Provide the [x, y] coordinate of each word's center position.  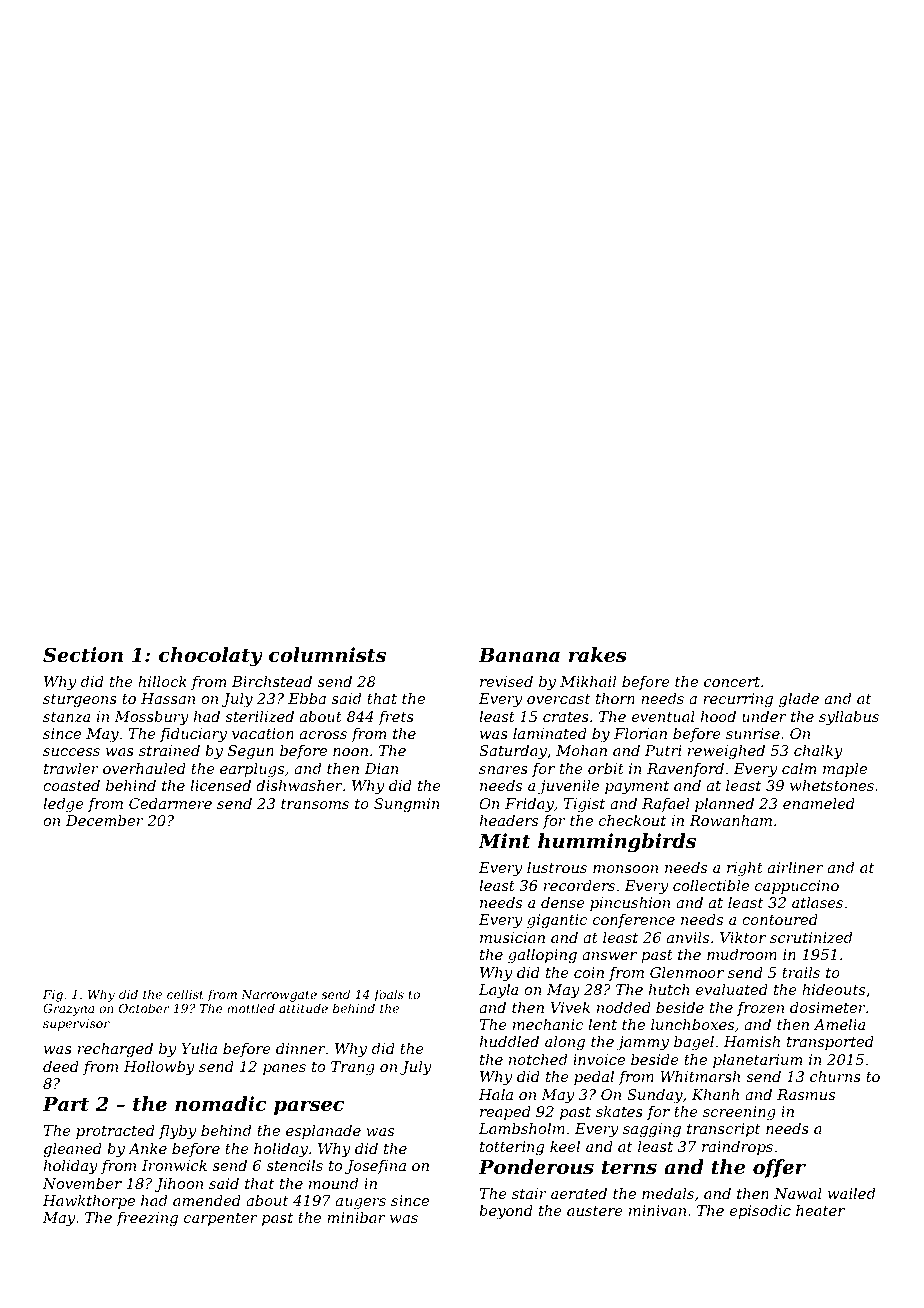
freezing [147, 1219]
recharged [115, 1050]
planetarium [758, 1061]
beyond [506, 1212]
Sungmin [407, 805]
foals [389, 995]
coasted [71, 785]
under [764, 716]
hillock [162, 681]
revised [506, 681]
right [745, 869]
